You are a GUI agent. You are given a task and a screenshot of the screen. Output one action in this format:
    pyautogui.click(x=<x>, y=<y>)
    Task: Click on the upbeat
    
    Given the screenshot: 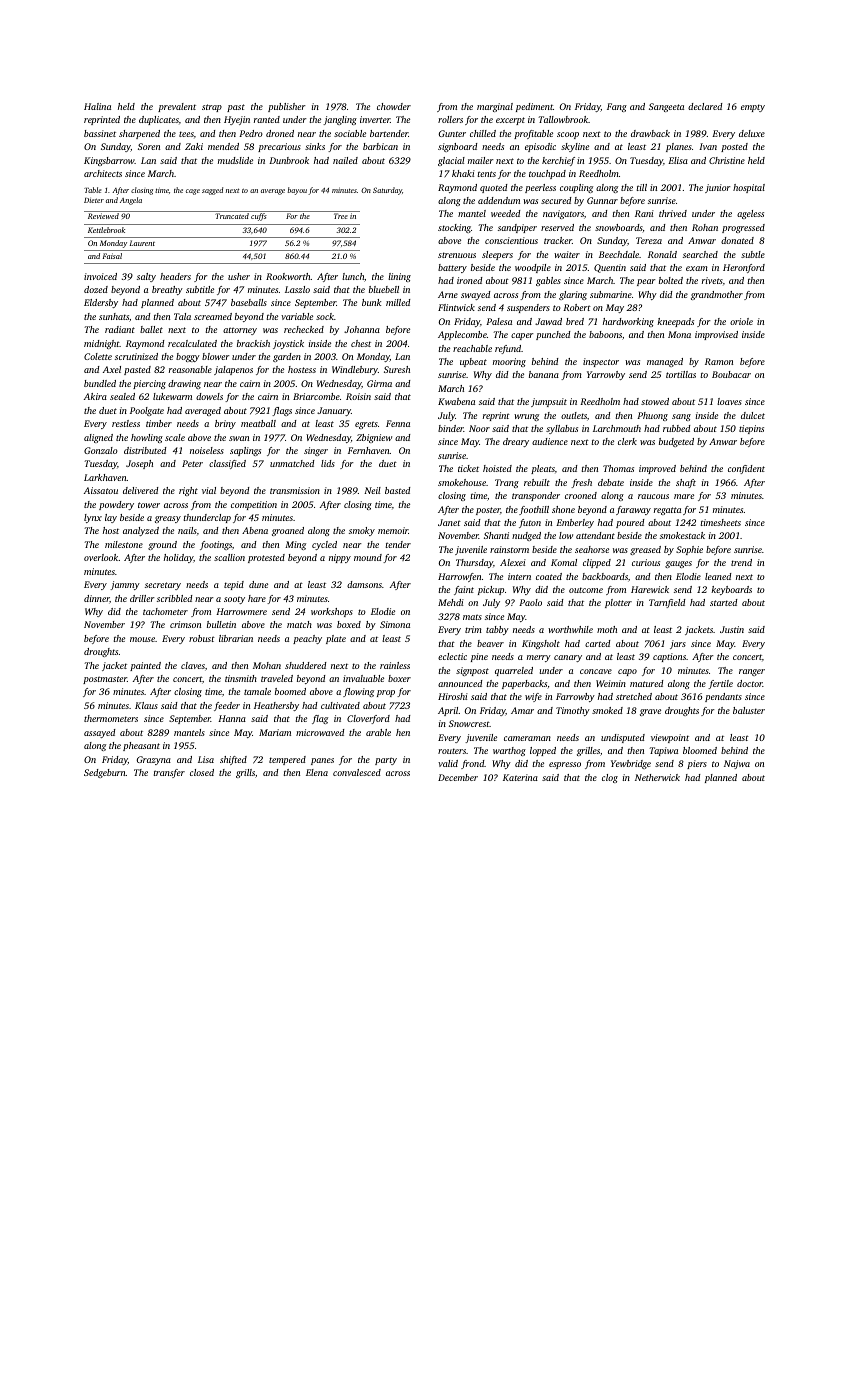 What is the action you would take?
    pyautogui.click(x=473, y=362)
